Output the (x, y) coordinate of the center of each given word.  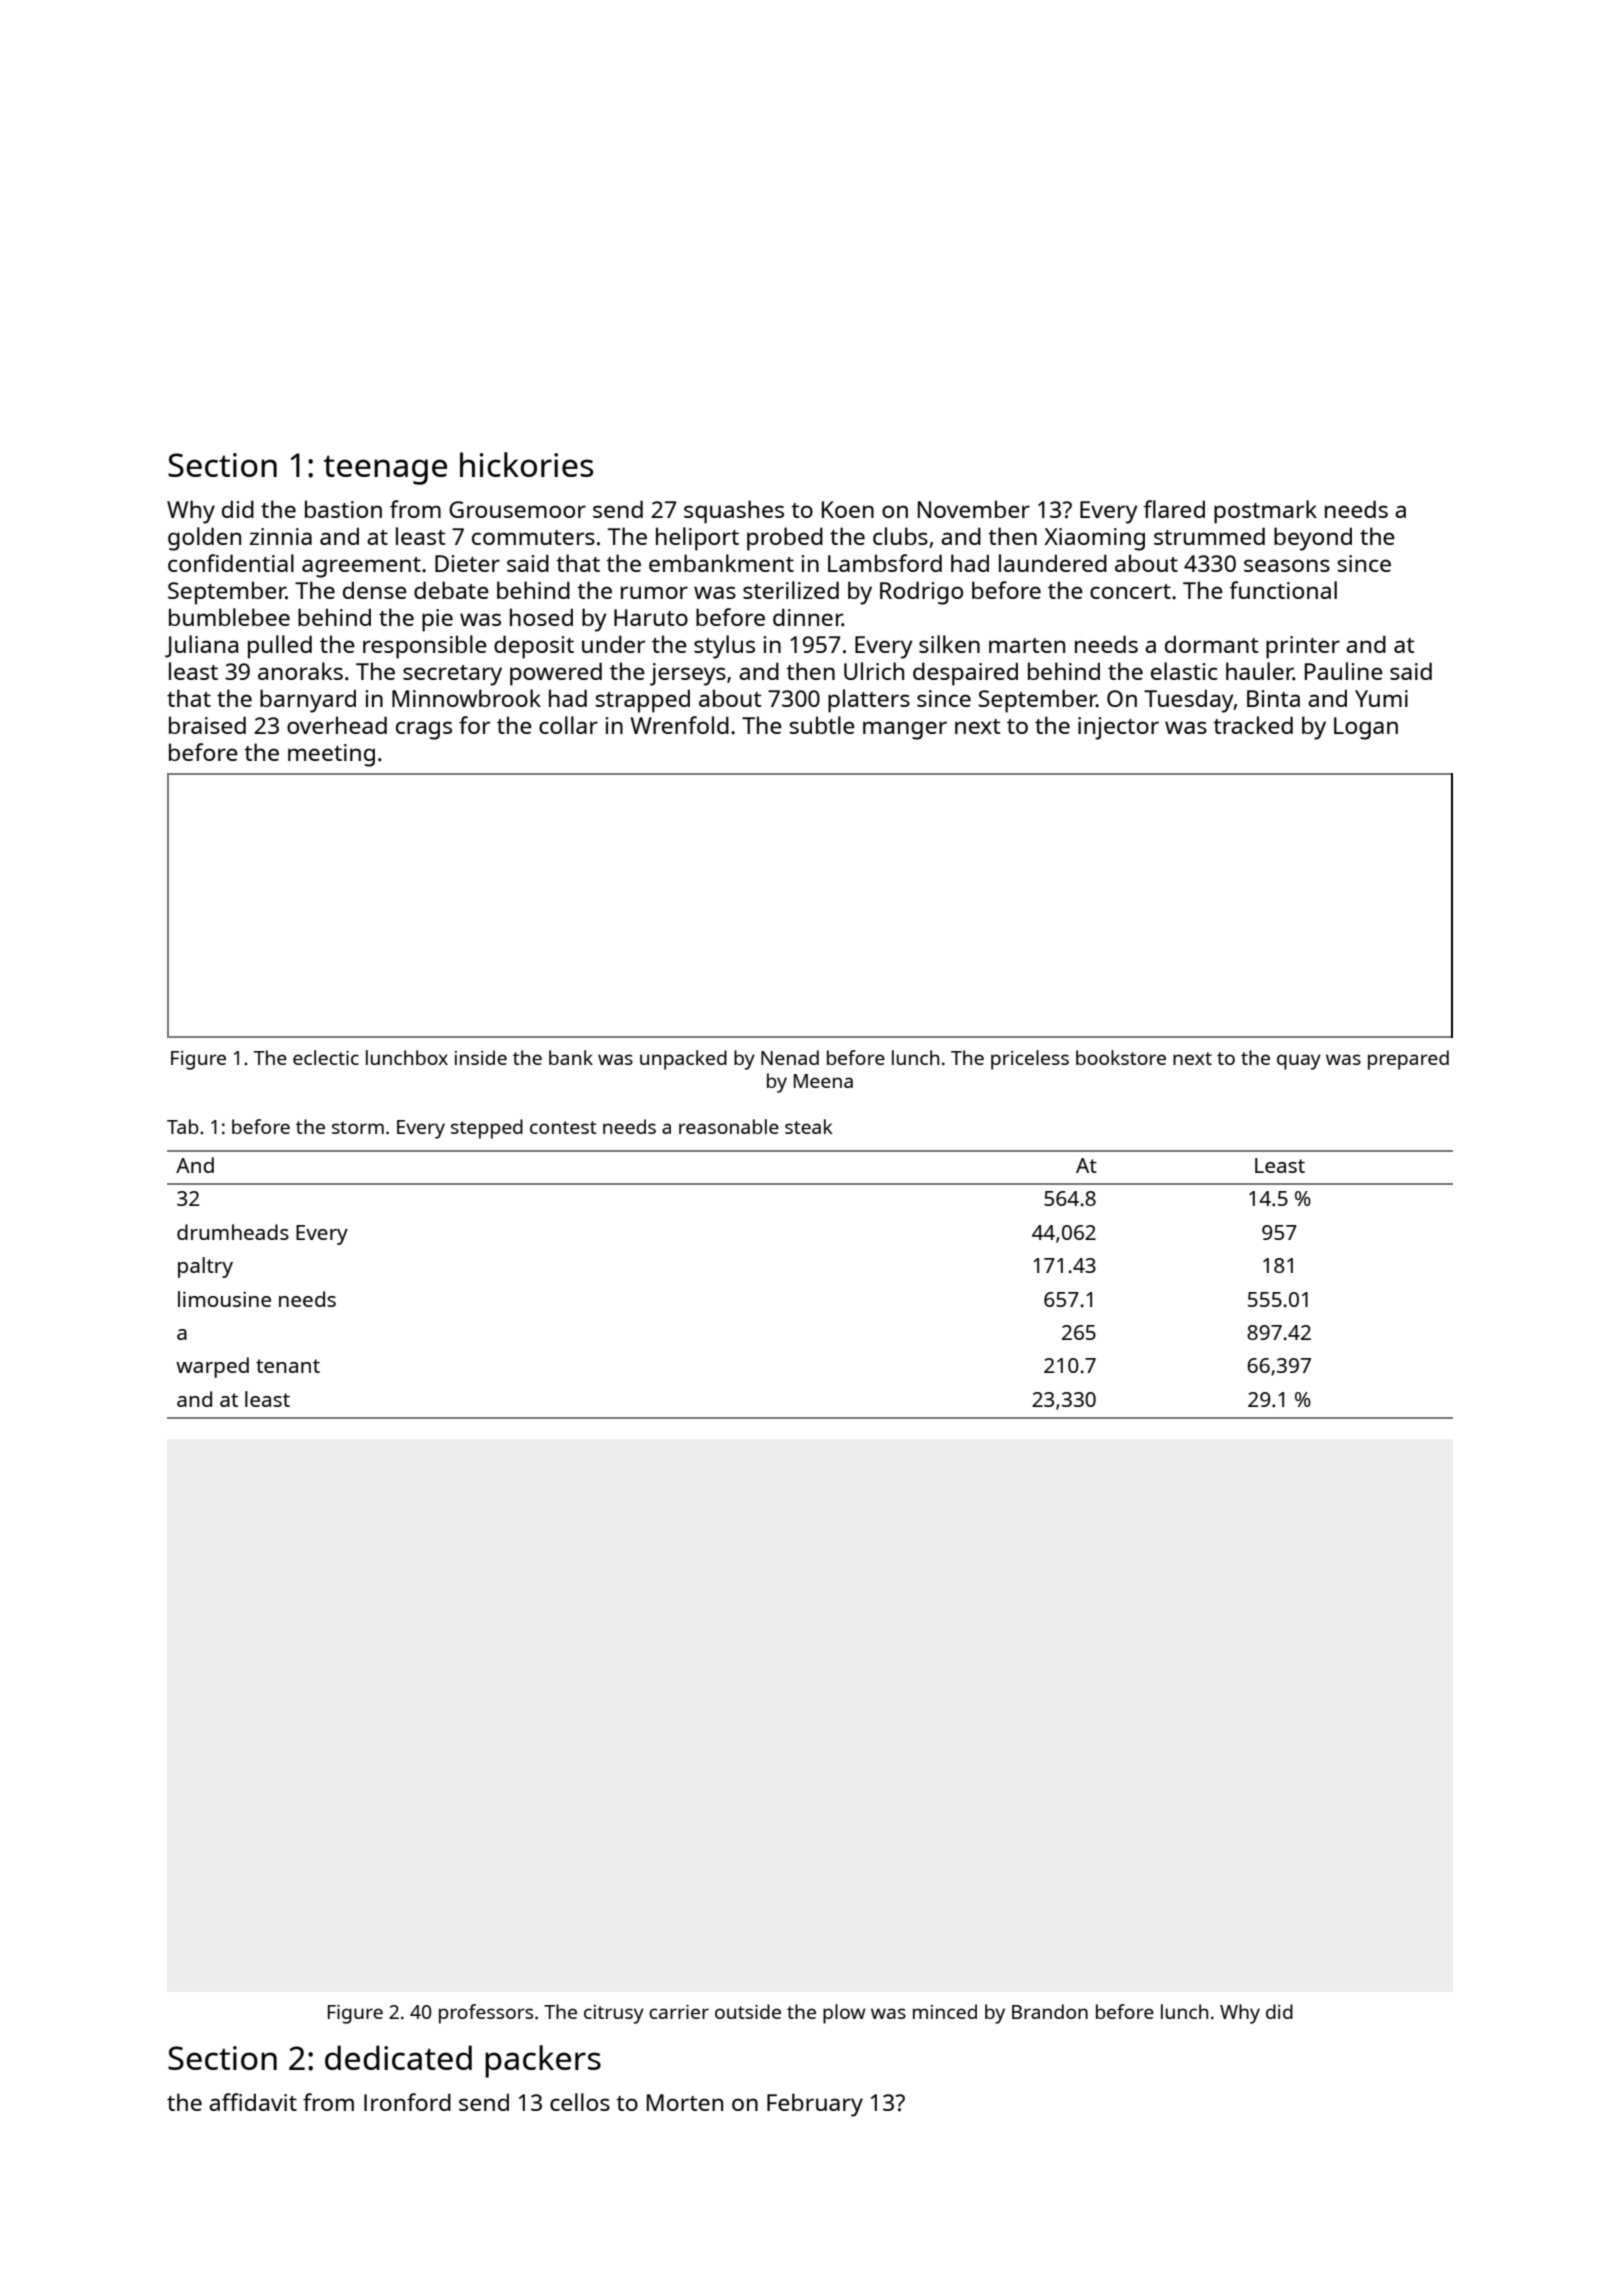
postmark (1265, 512)
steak (809, 1126)
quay (1299, 1062)
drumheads (233, 1232)
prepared (1408, 1060)
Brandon (1050, 2011)
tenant (288, 1366)
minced (945, 2011)
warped (212, 1367)
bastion (343, 509)
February (815, 2105)
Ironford (407, 2102)
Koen (848, 509)
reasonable (729, 1126)
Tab (183, 1126)
